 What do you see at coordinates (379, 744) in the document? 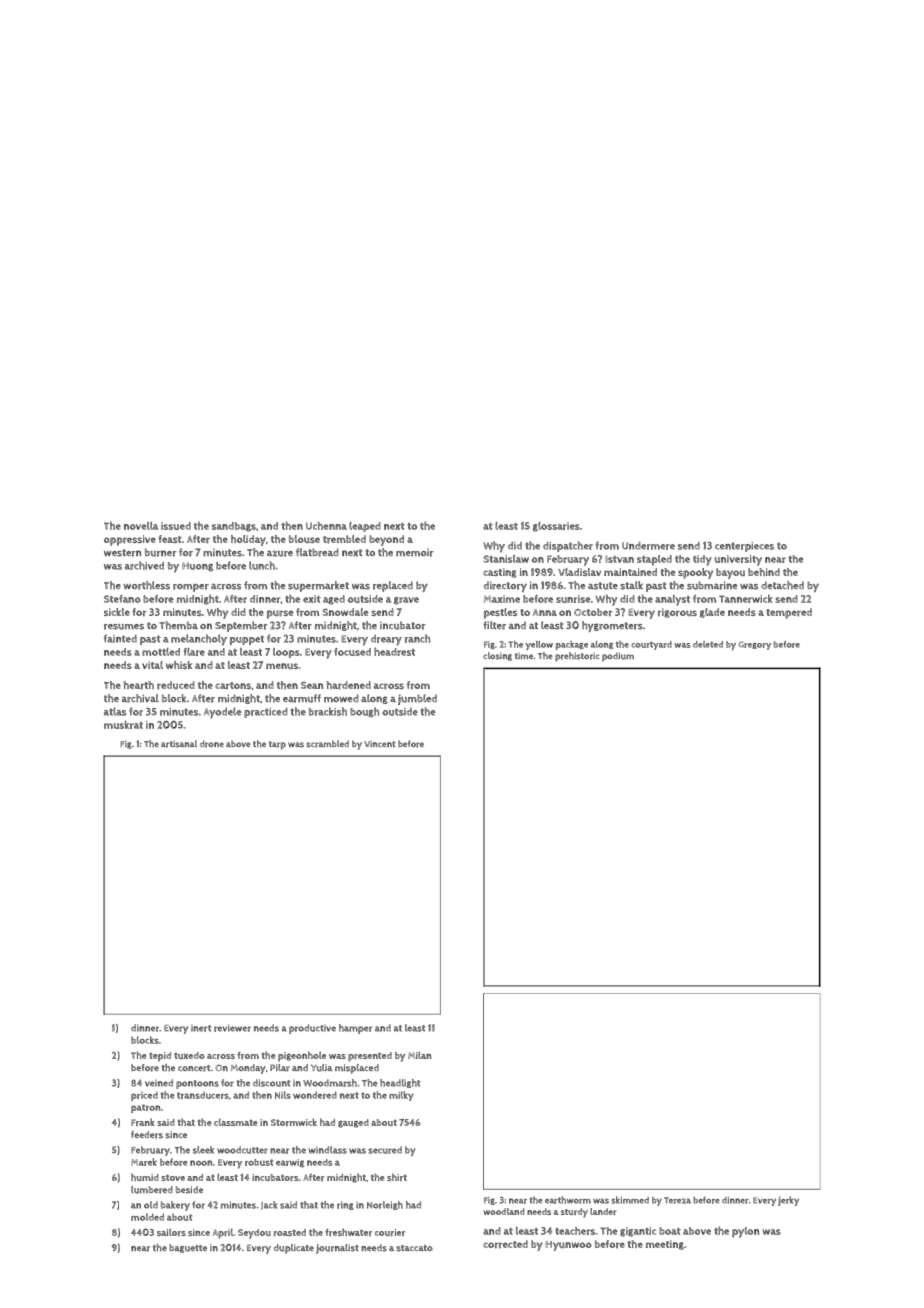
I see `Vincent` at bounding box center [379, 744].
